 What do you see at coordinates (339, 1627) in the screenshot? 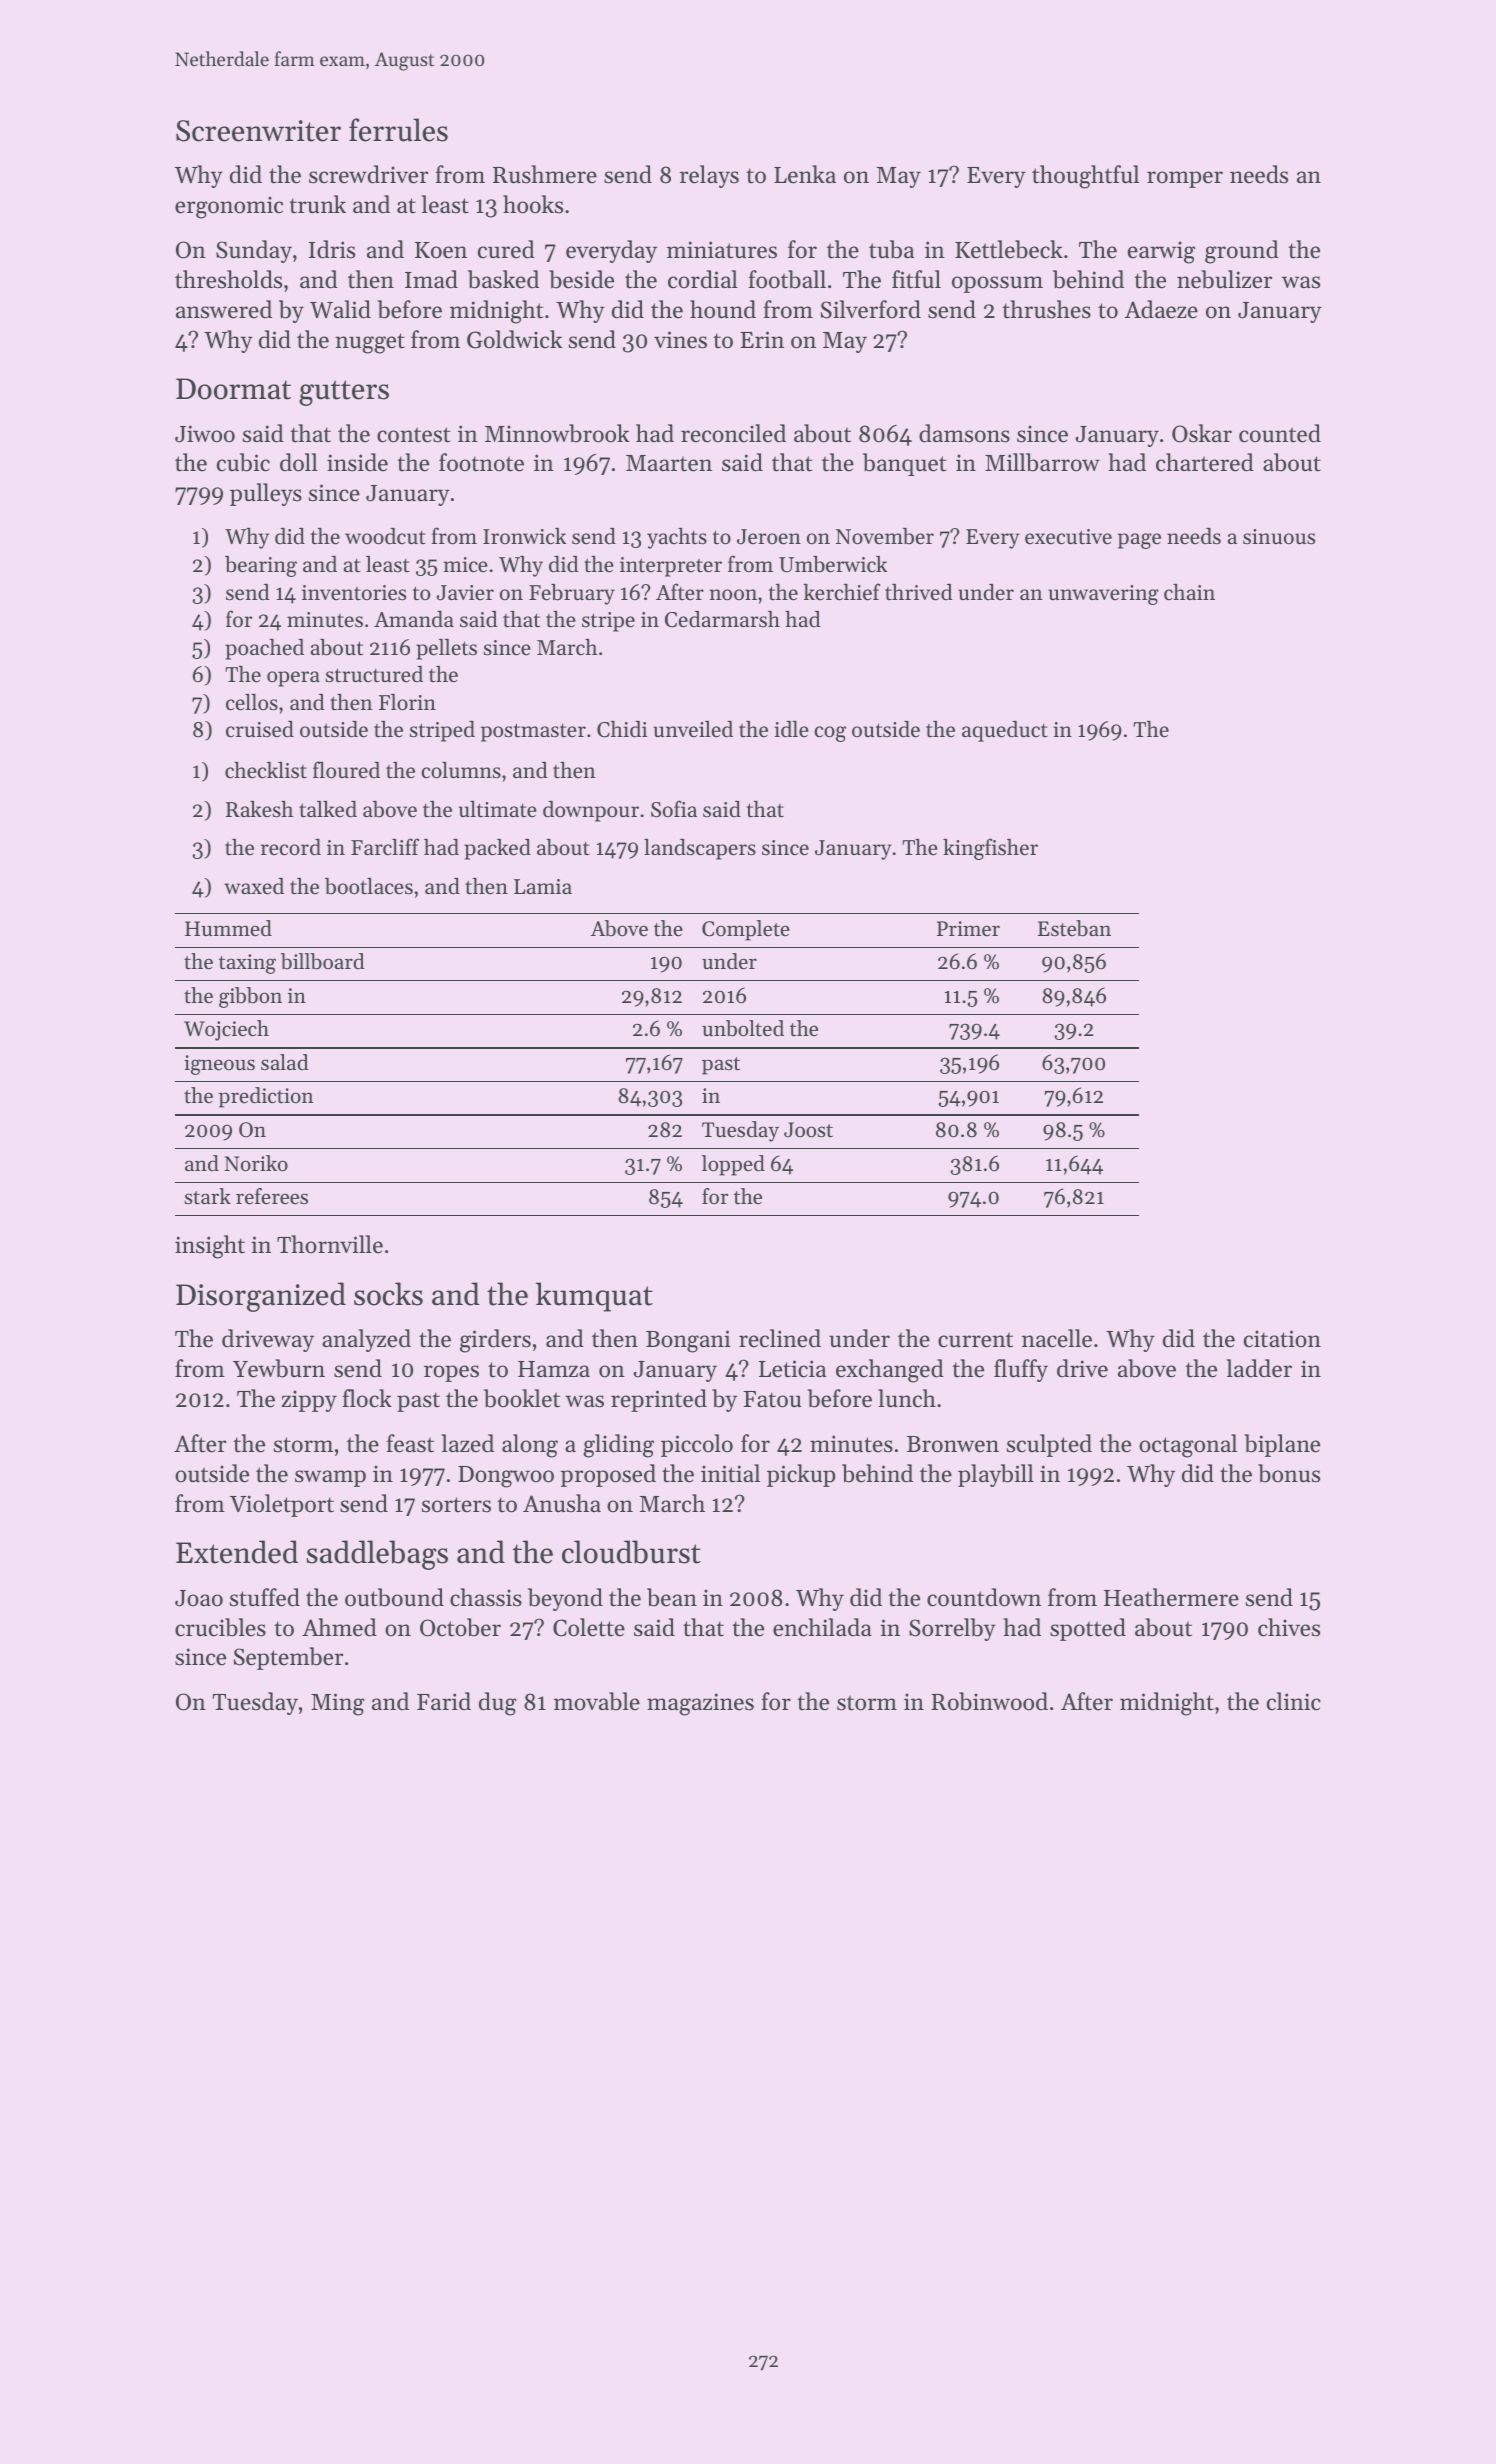
I see `Ahmed` at bounding box center [339, 1627].
